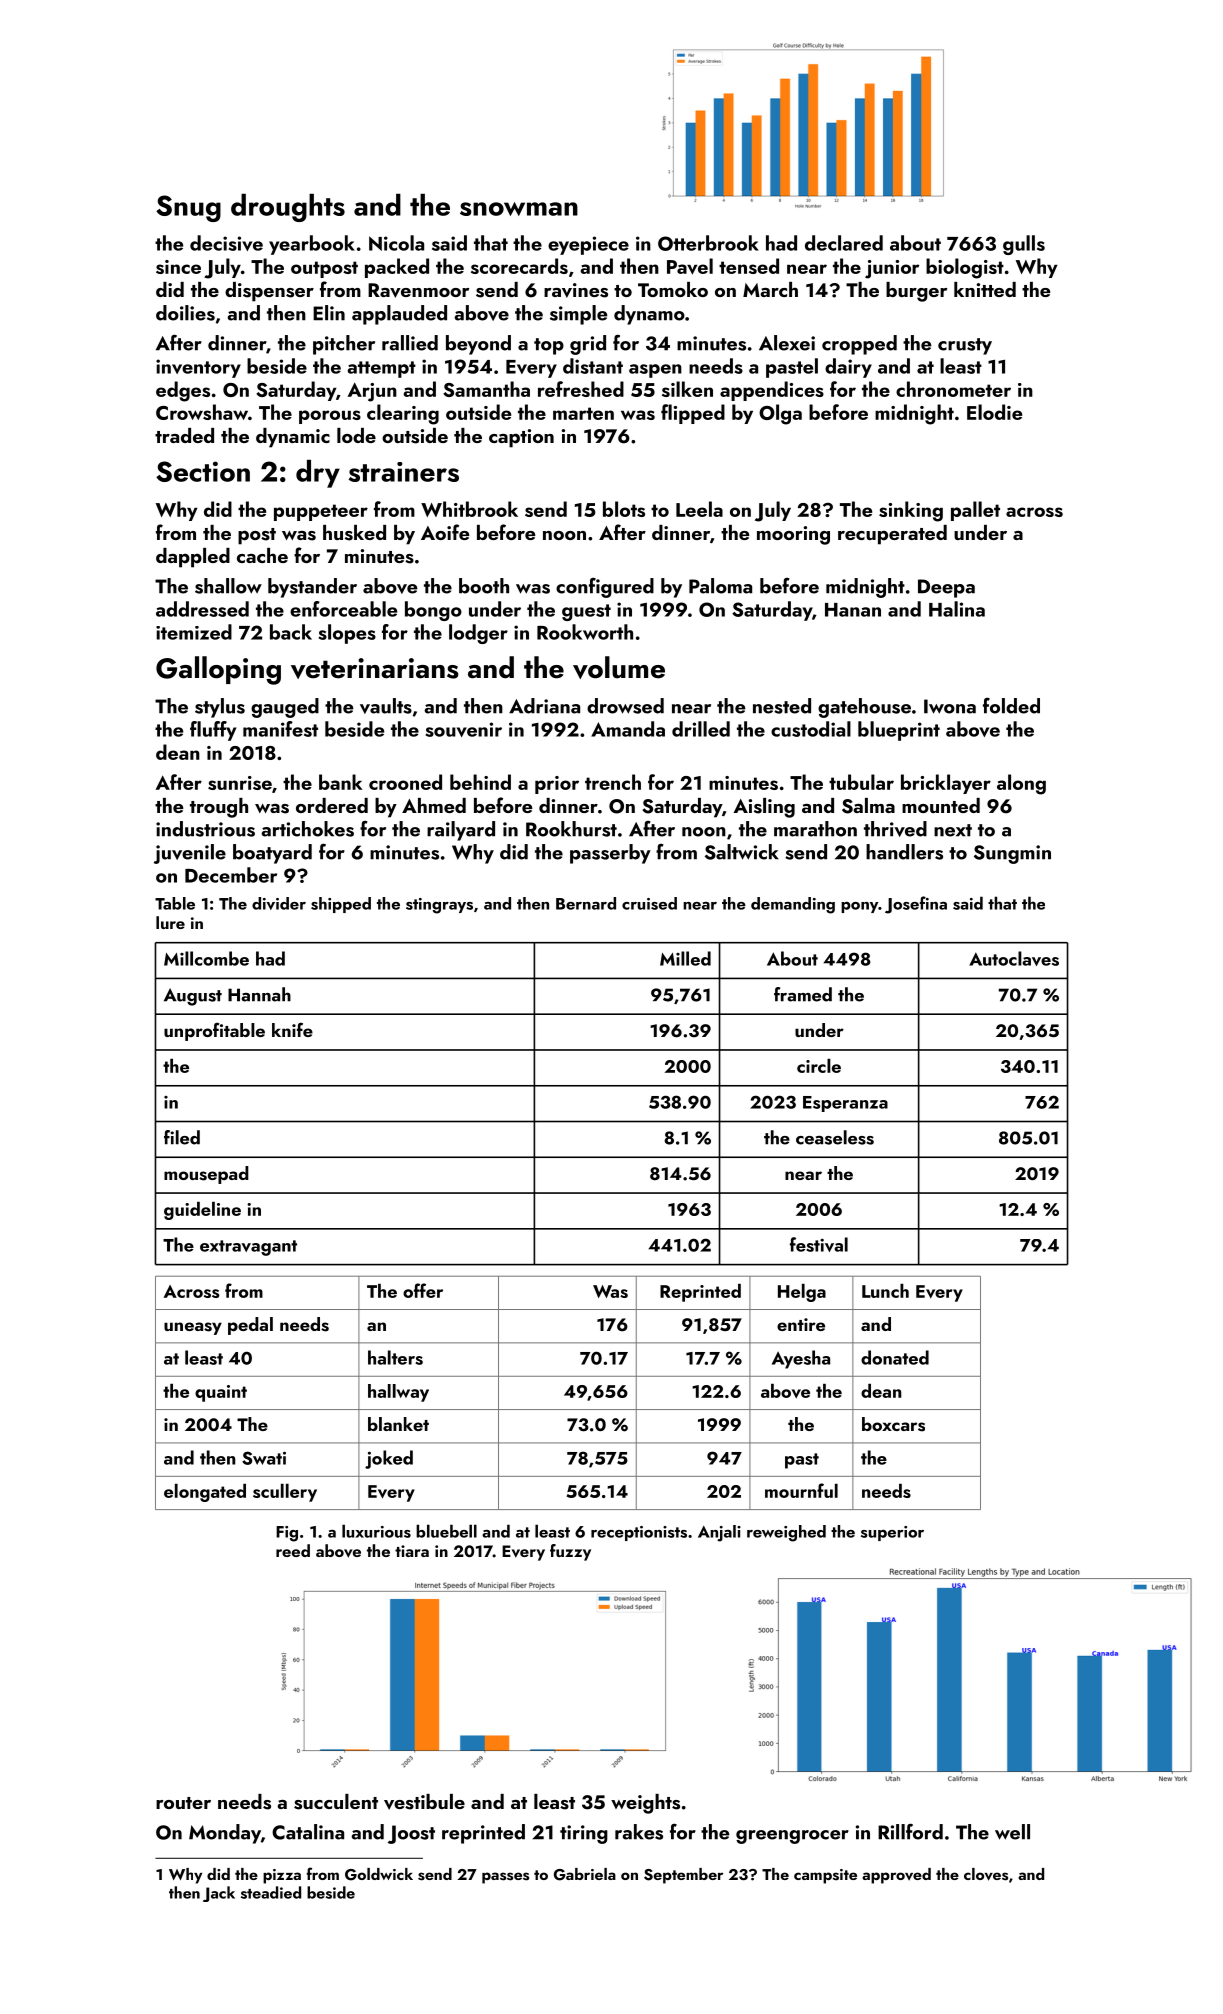 Image resolution: width=1223 pixels, height=2014 pixels. I want to click on Millcombe, so click(206, 958).
